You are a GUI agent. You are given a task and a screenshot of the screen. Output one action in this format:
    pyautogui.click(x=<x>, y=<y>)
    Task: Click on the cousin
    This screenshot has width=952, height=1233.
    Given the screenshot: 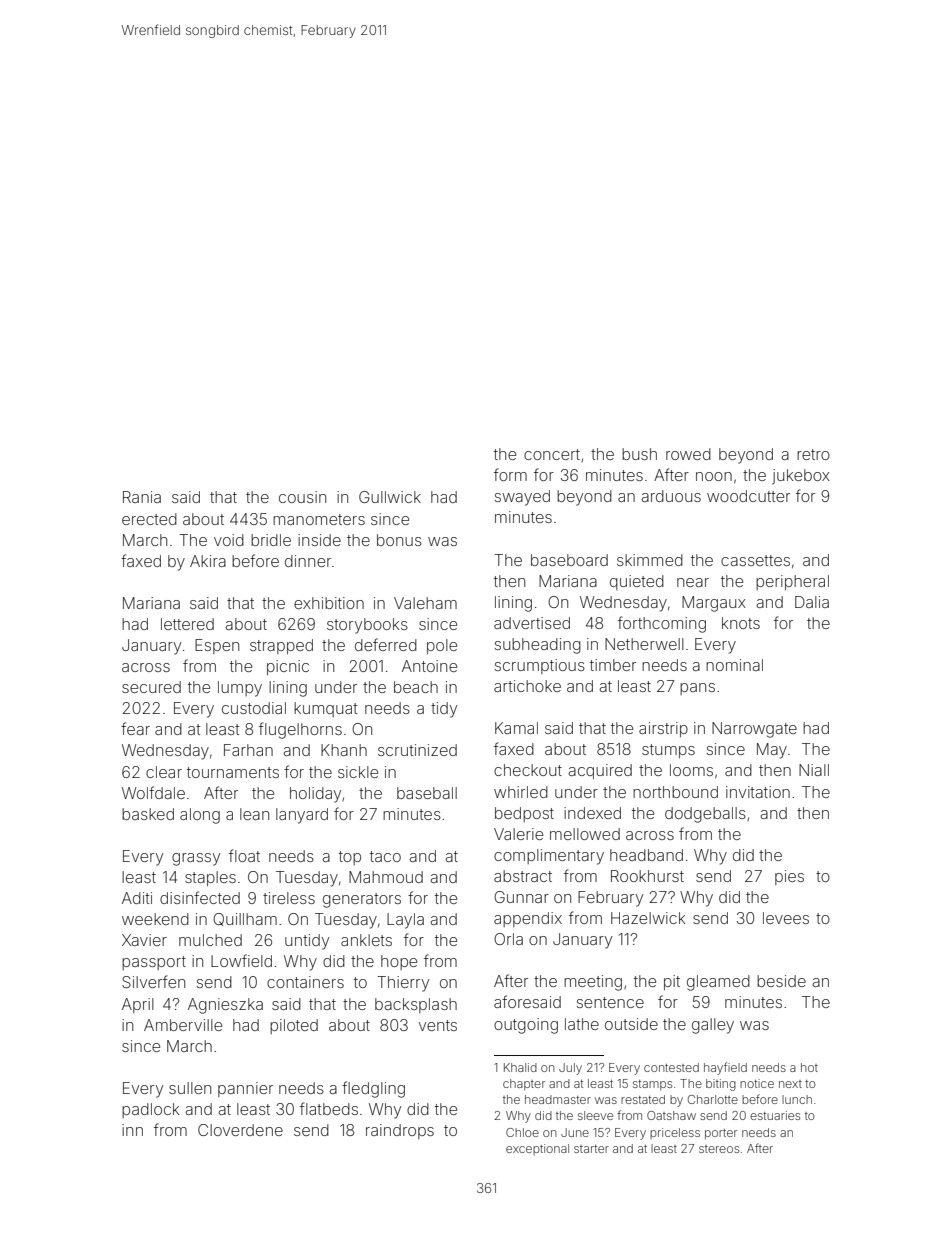 What is the action you would take?
    pyautogui.click(x=302, y=497)
